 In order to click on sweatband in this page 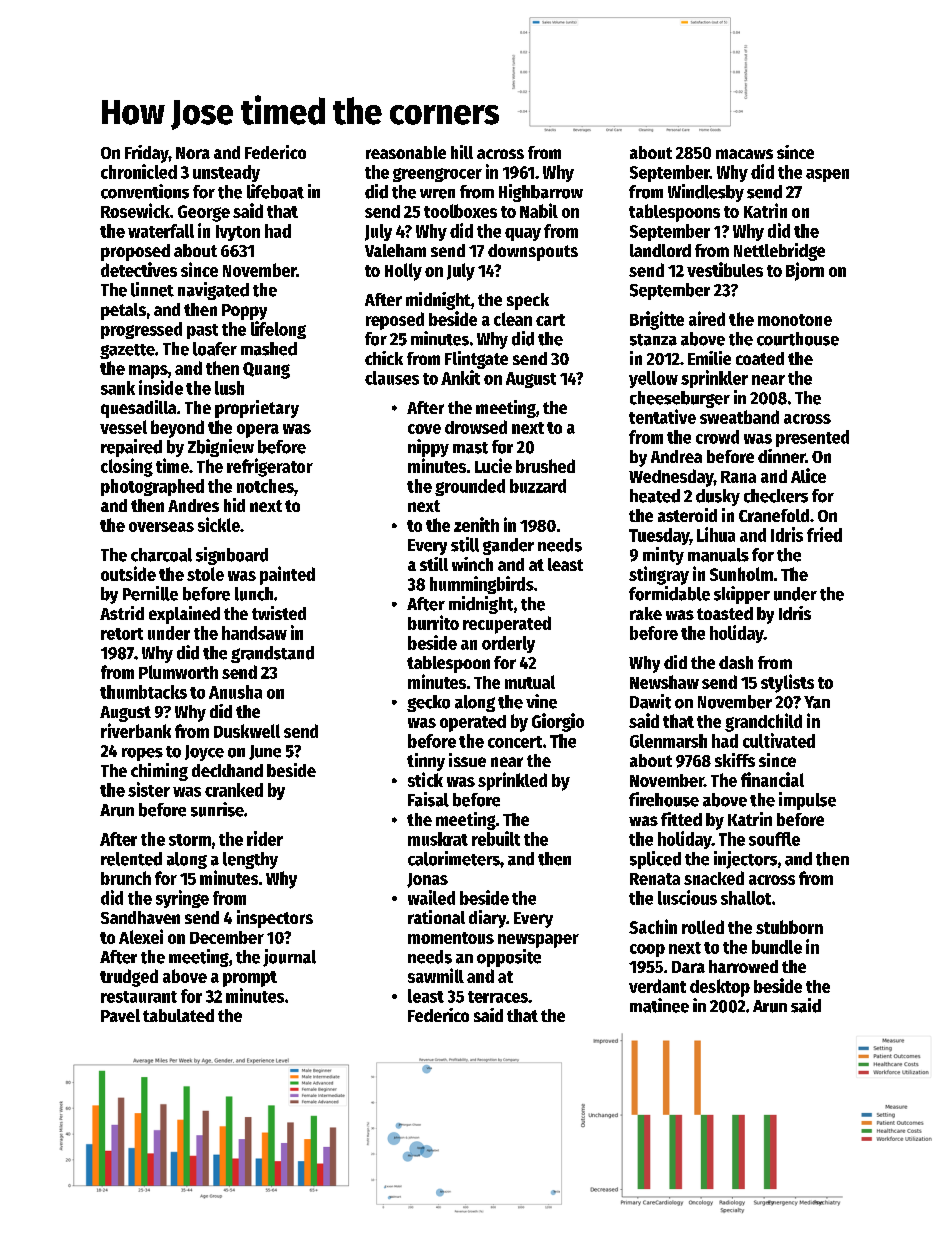, I will do `click(739, 417)`.
